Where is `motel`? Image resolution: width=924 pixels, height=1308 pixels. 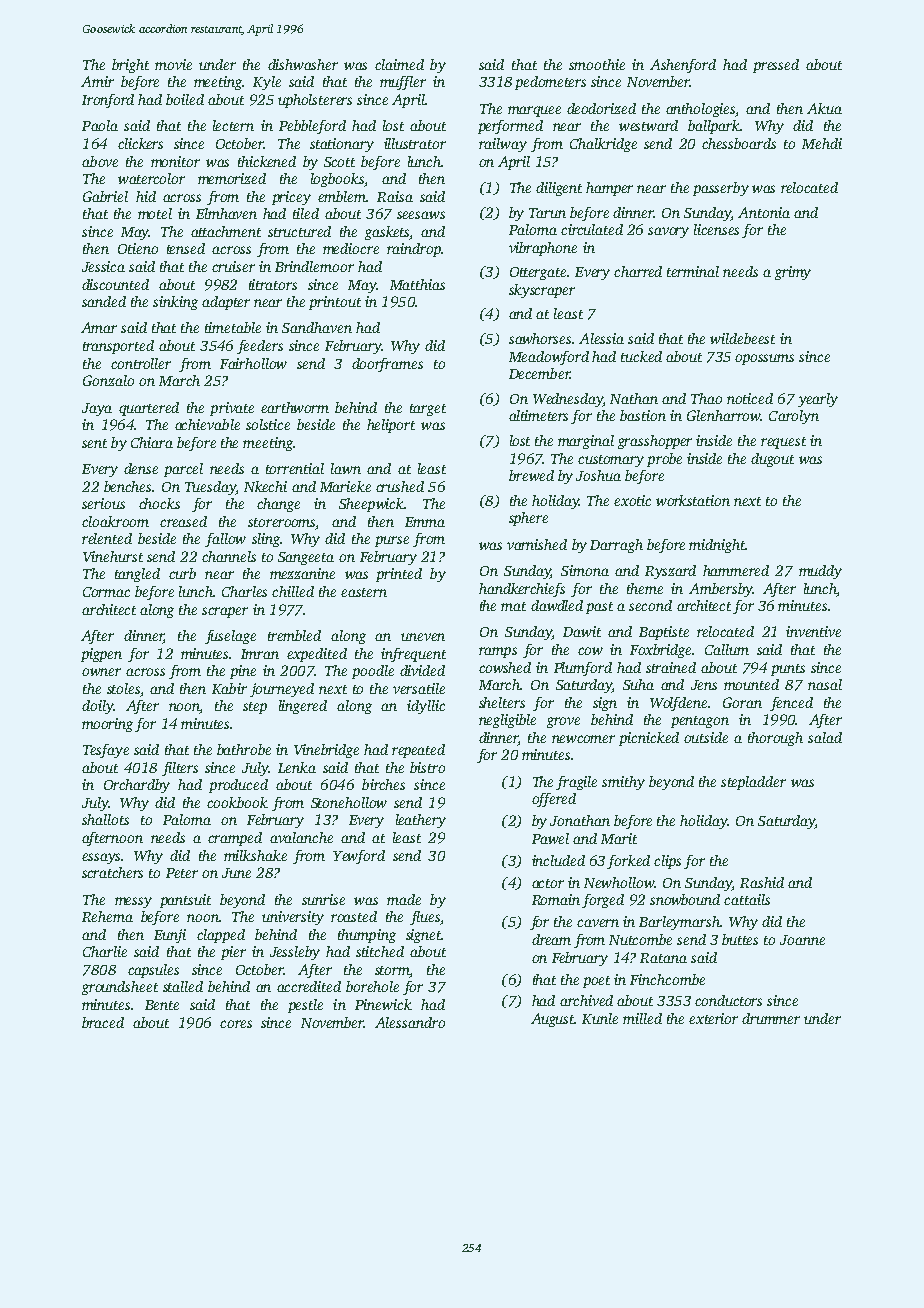 motel is located at coordinates (155, 213).
